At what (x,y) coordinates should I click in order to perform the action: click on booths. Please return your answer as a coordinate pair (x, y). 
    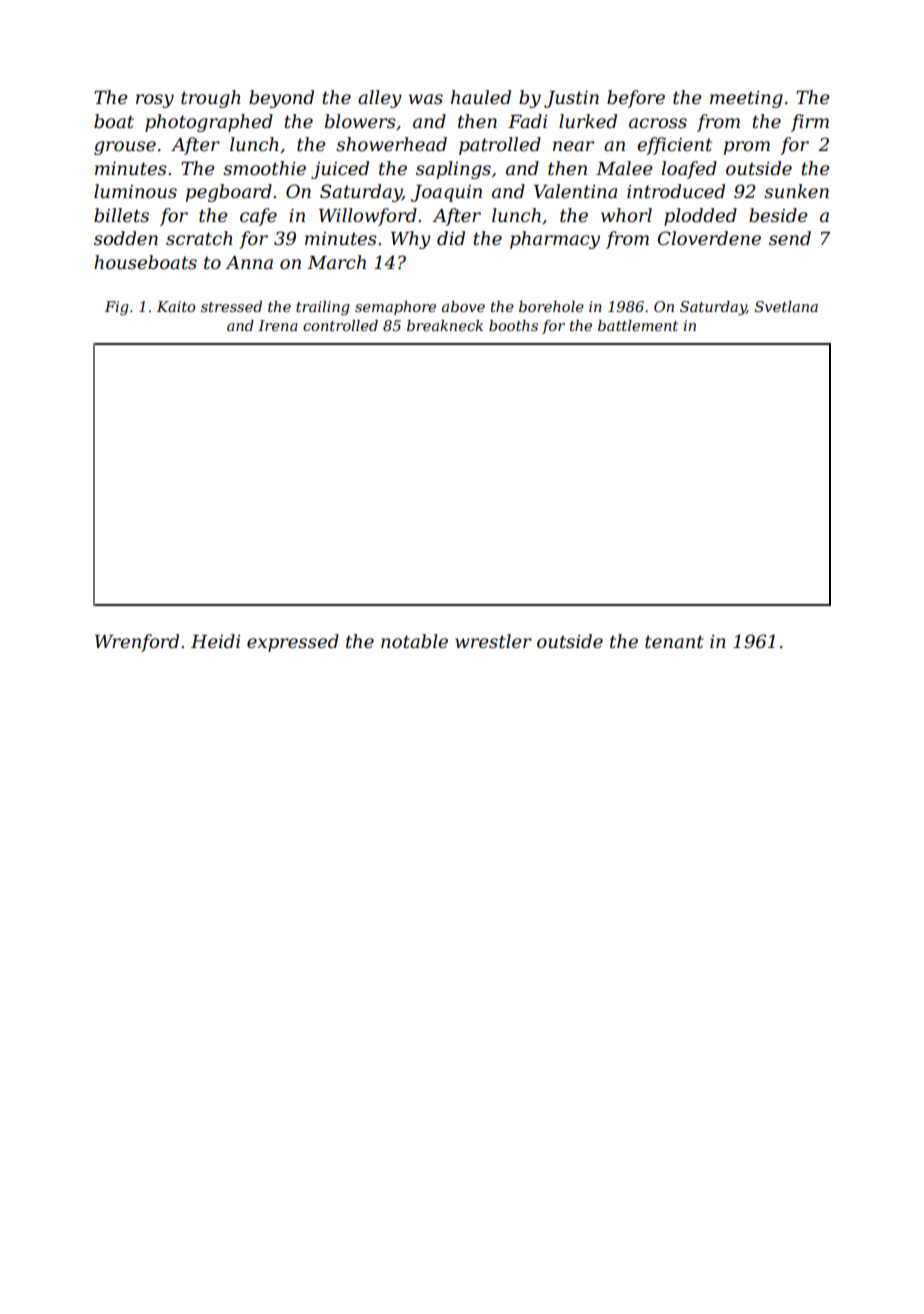
    Looking at the image, I should click on (513, 325).
